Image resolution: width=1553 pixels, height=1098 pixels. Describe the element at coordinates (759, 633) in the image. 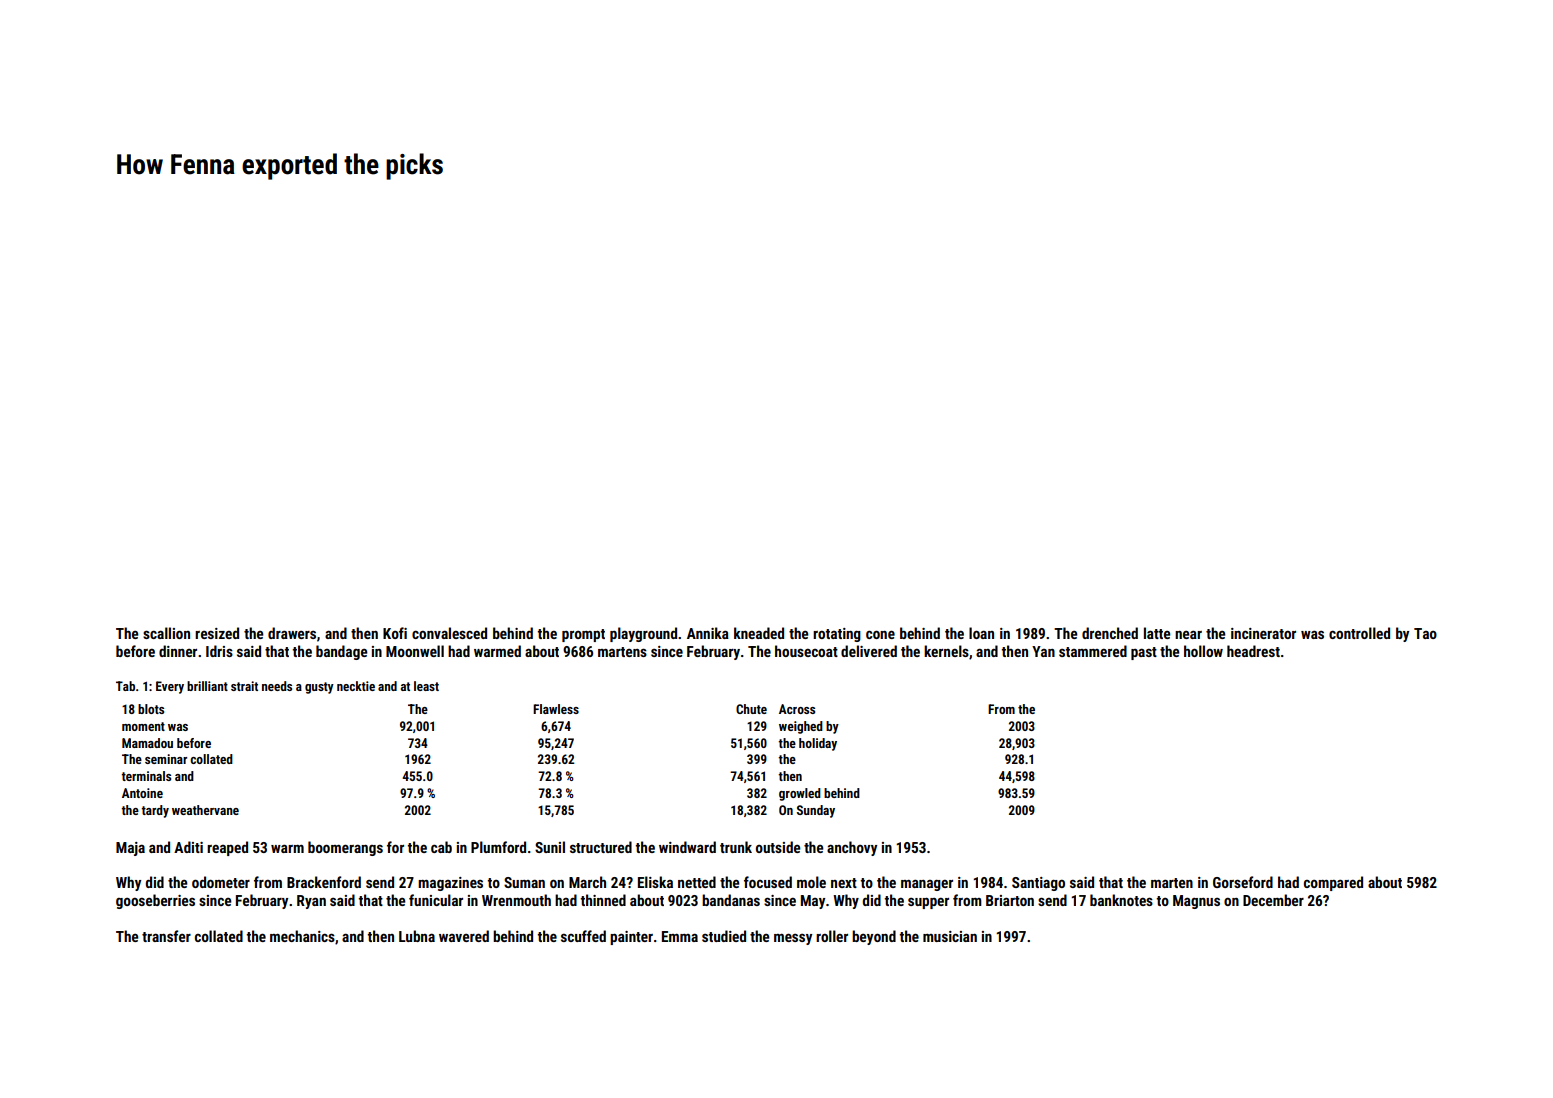

I see `kneaded` at that location.
